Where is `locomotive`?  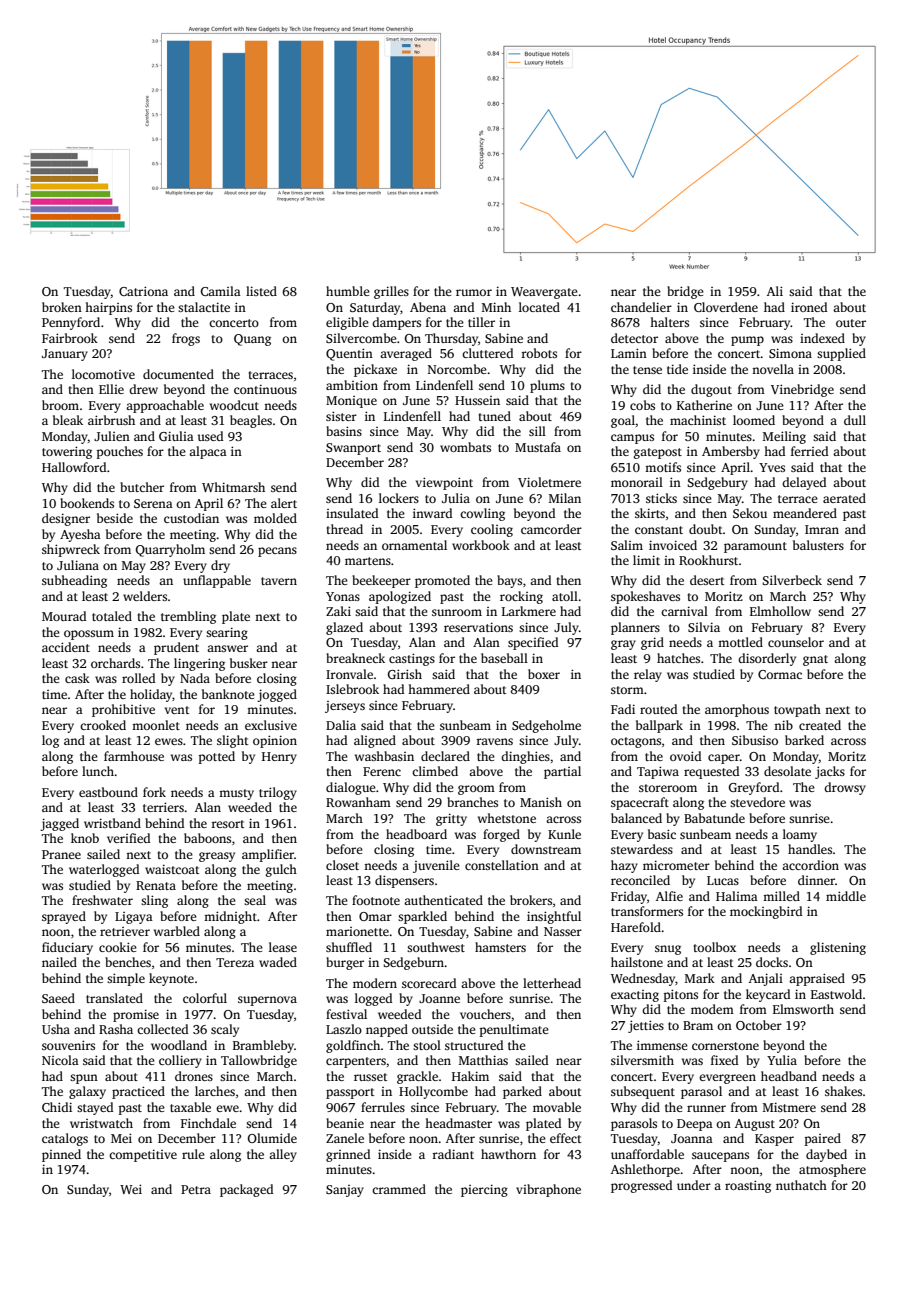
locomotive is located at coordinates (103, 374).
